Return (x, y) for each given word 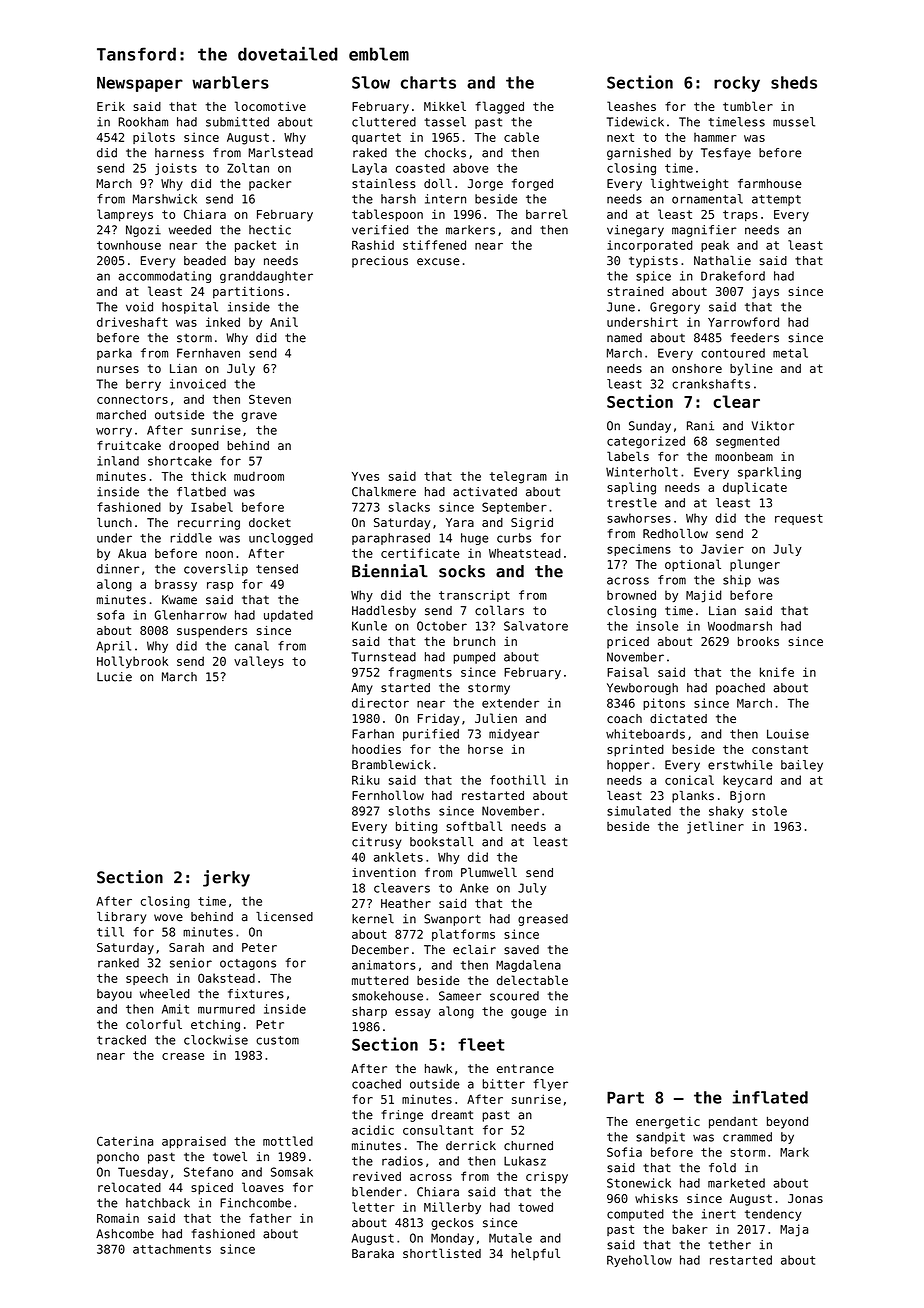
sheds (794, 82)
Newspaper (140, 84)
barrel (547, 214)
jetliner (715, 827)
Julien (496, 718)
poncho (118, 1158)
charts (428, 82)
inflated (770, 1097)
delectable (532, 980)
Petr (270, 1024)
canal (252, 646)
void (139, 307)
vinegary (635, 231)
